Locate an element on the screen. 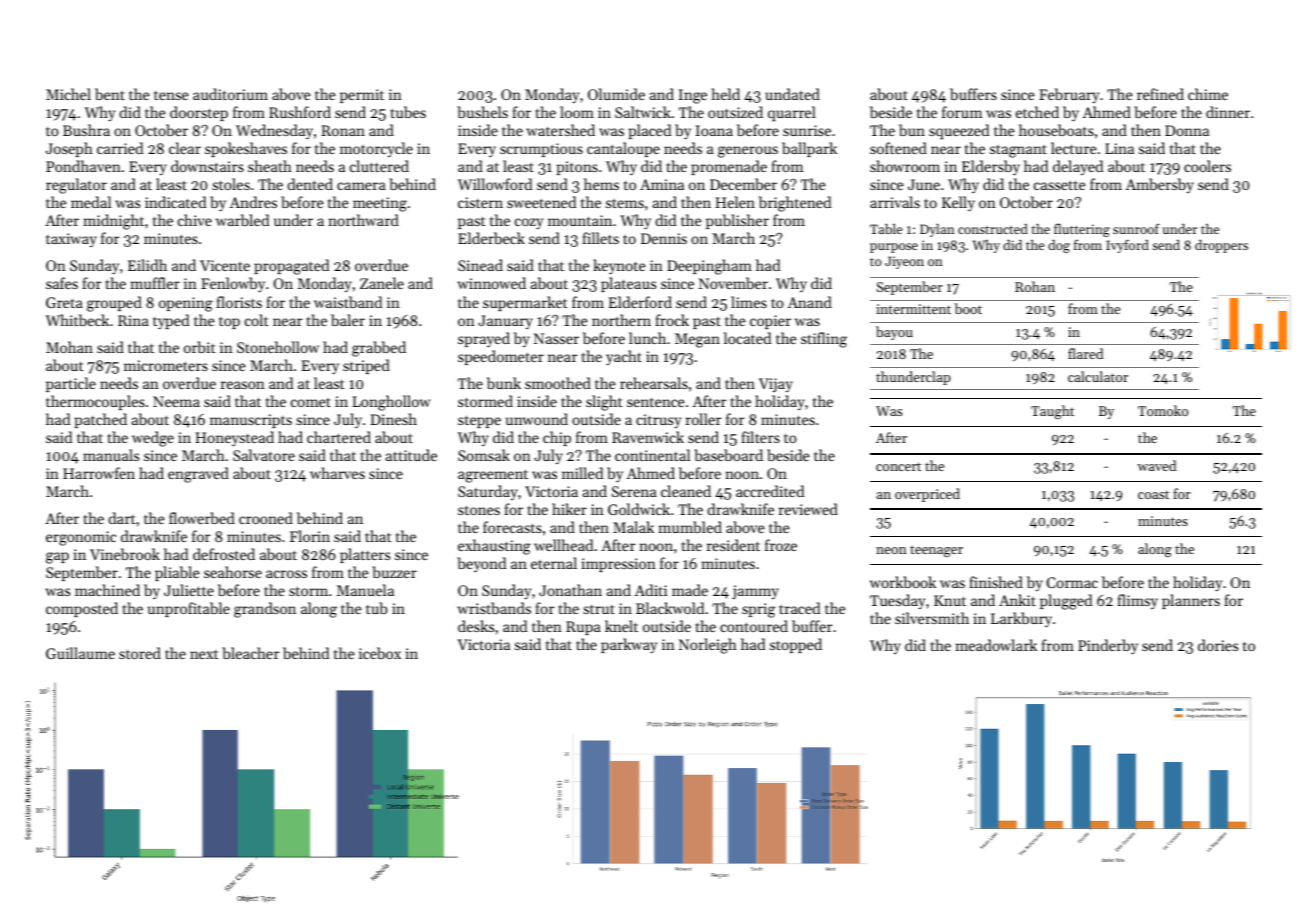 The height and width of the screenshot is (924, 1308). motorcycle is located at coordinates (376, 149).
